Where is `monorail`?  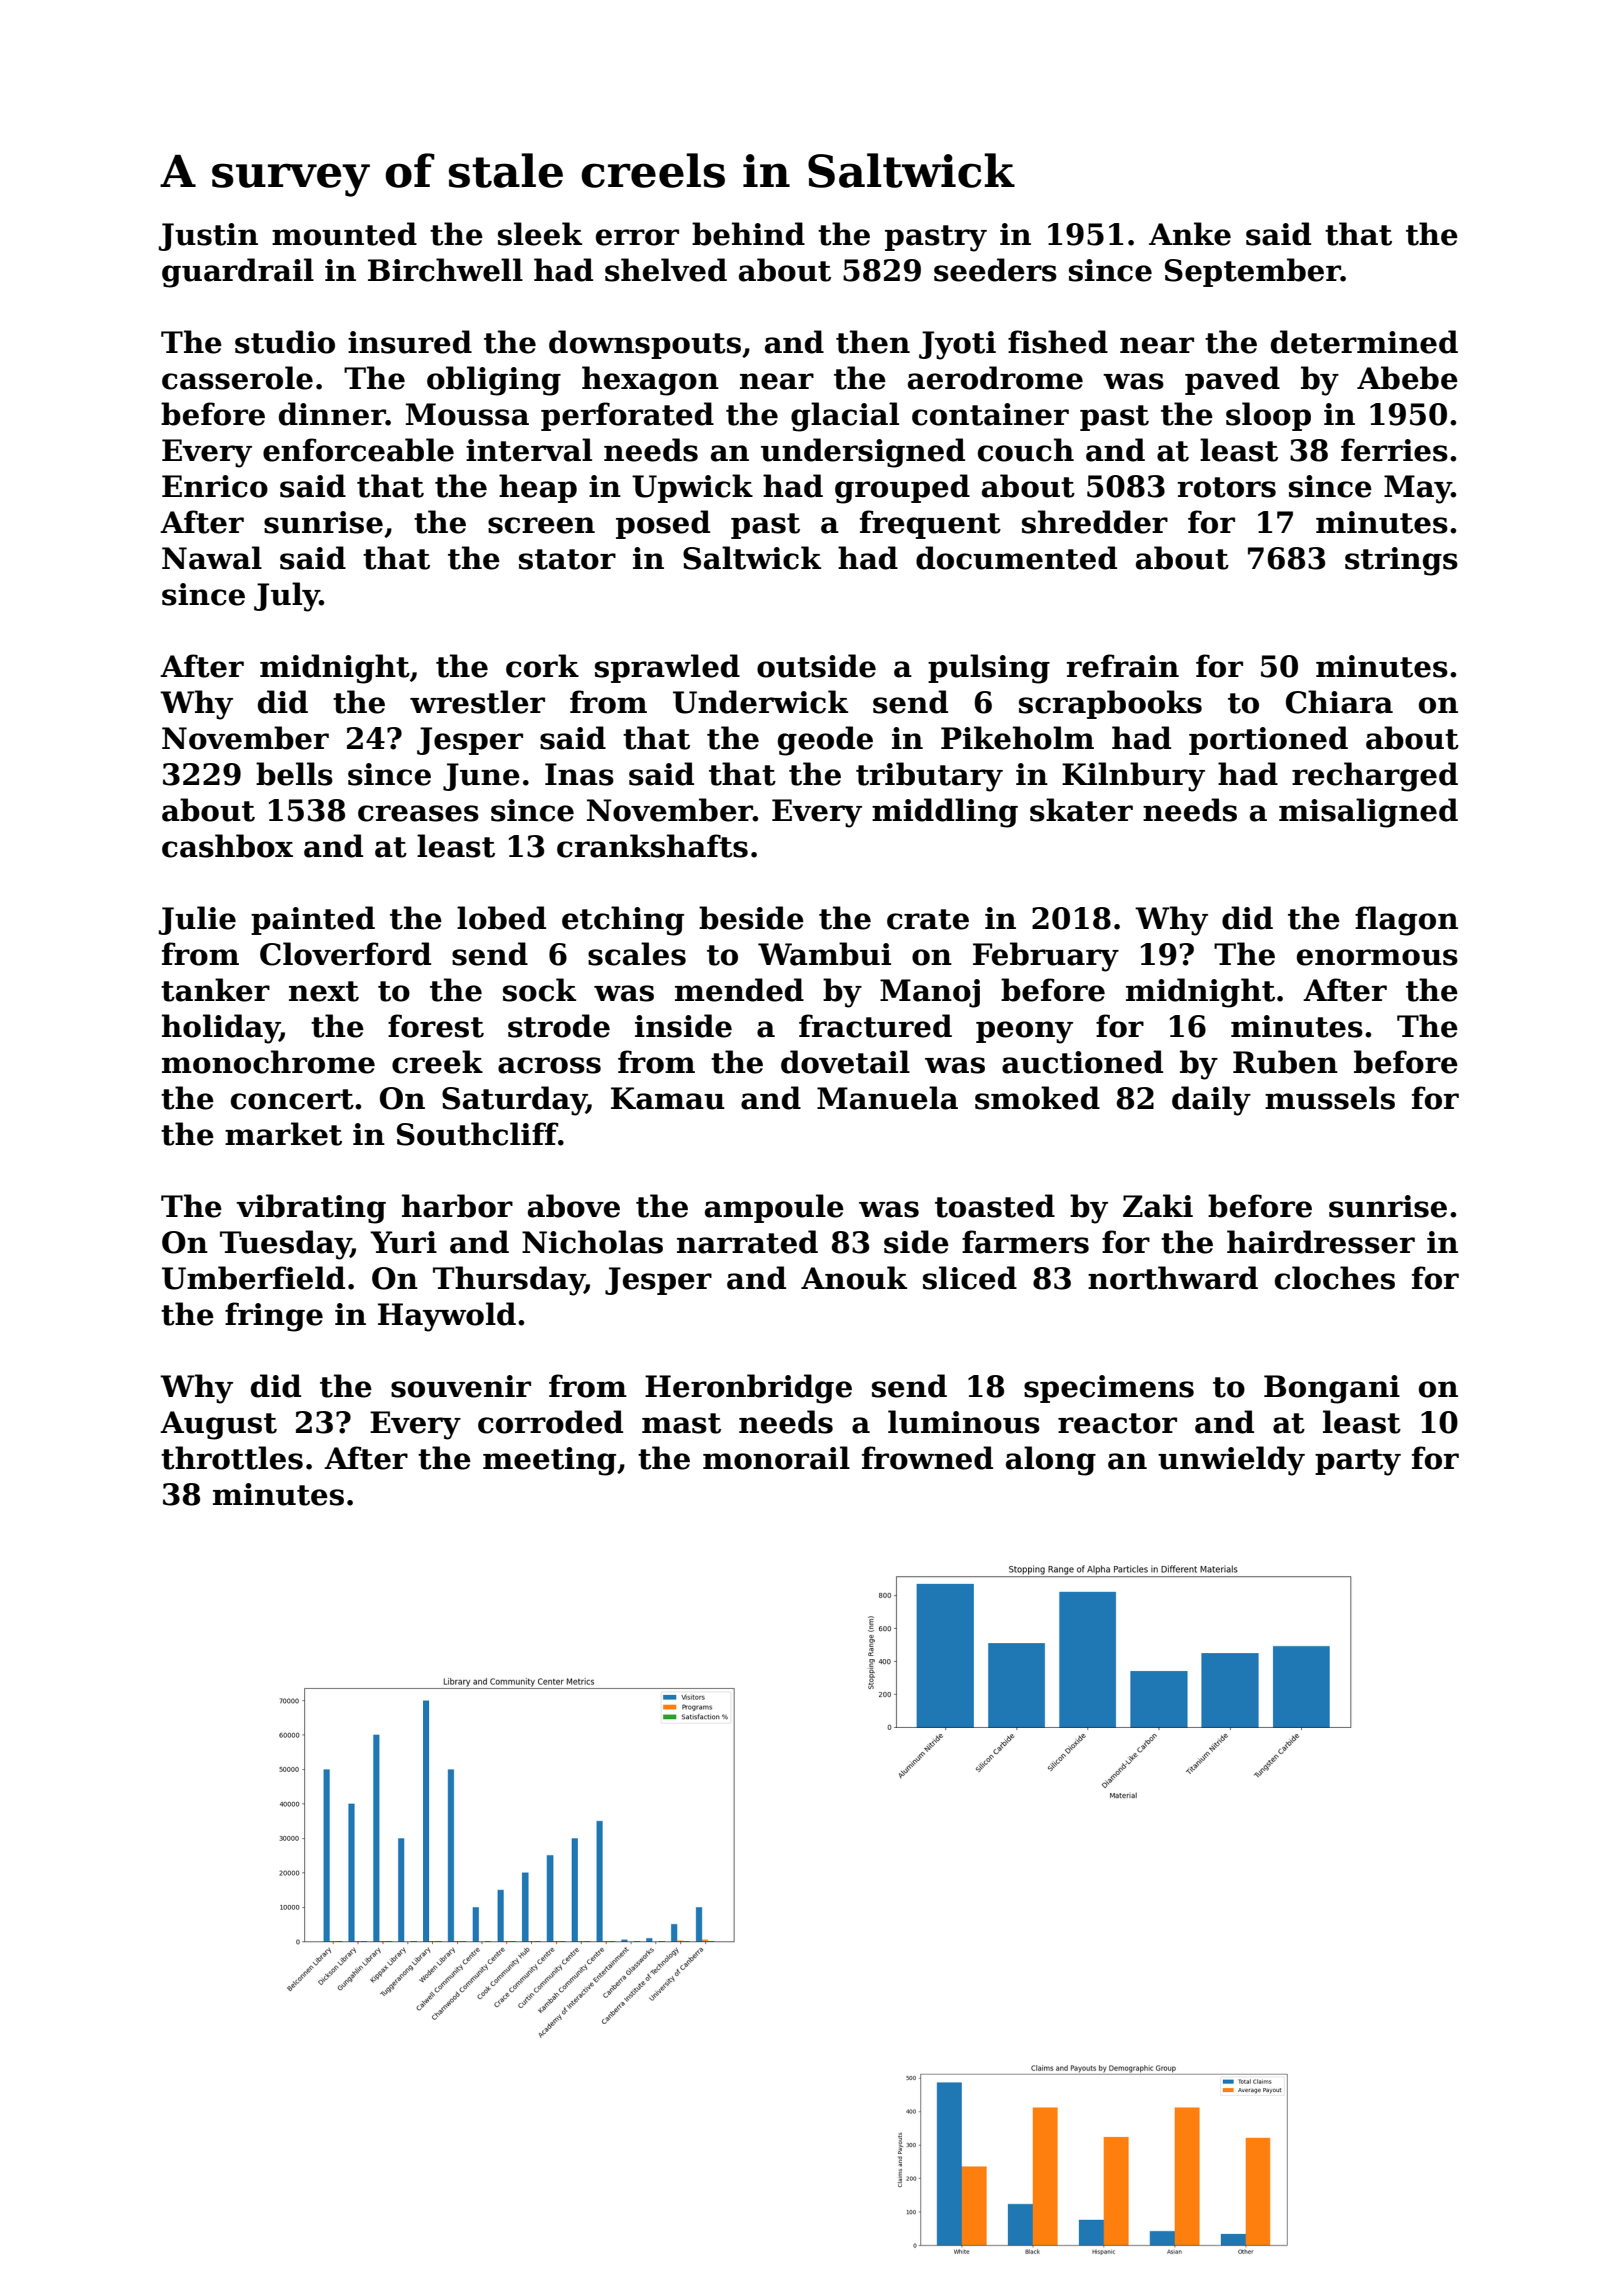
monorail is located at coordinates (776, 1458).
